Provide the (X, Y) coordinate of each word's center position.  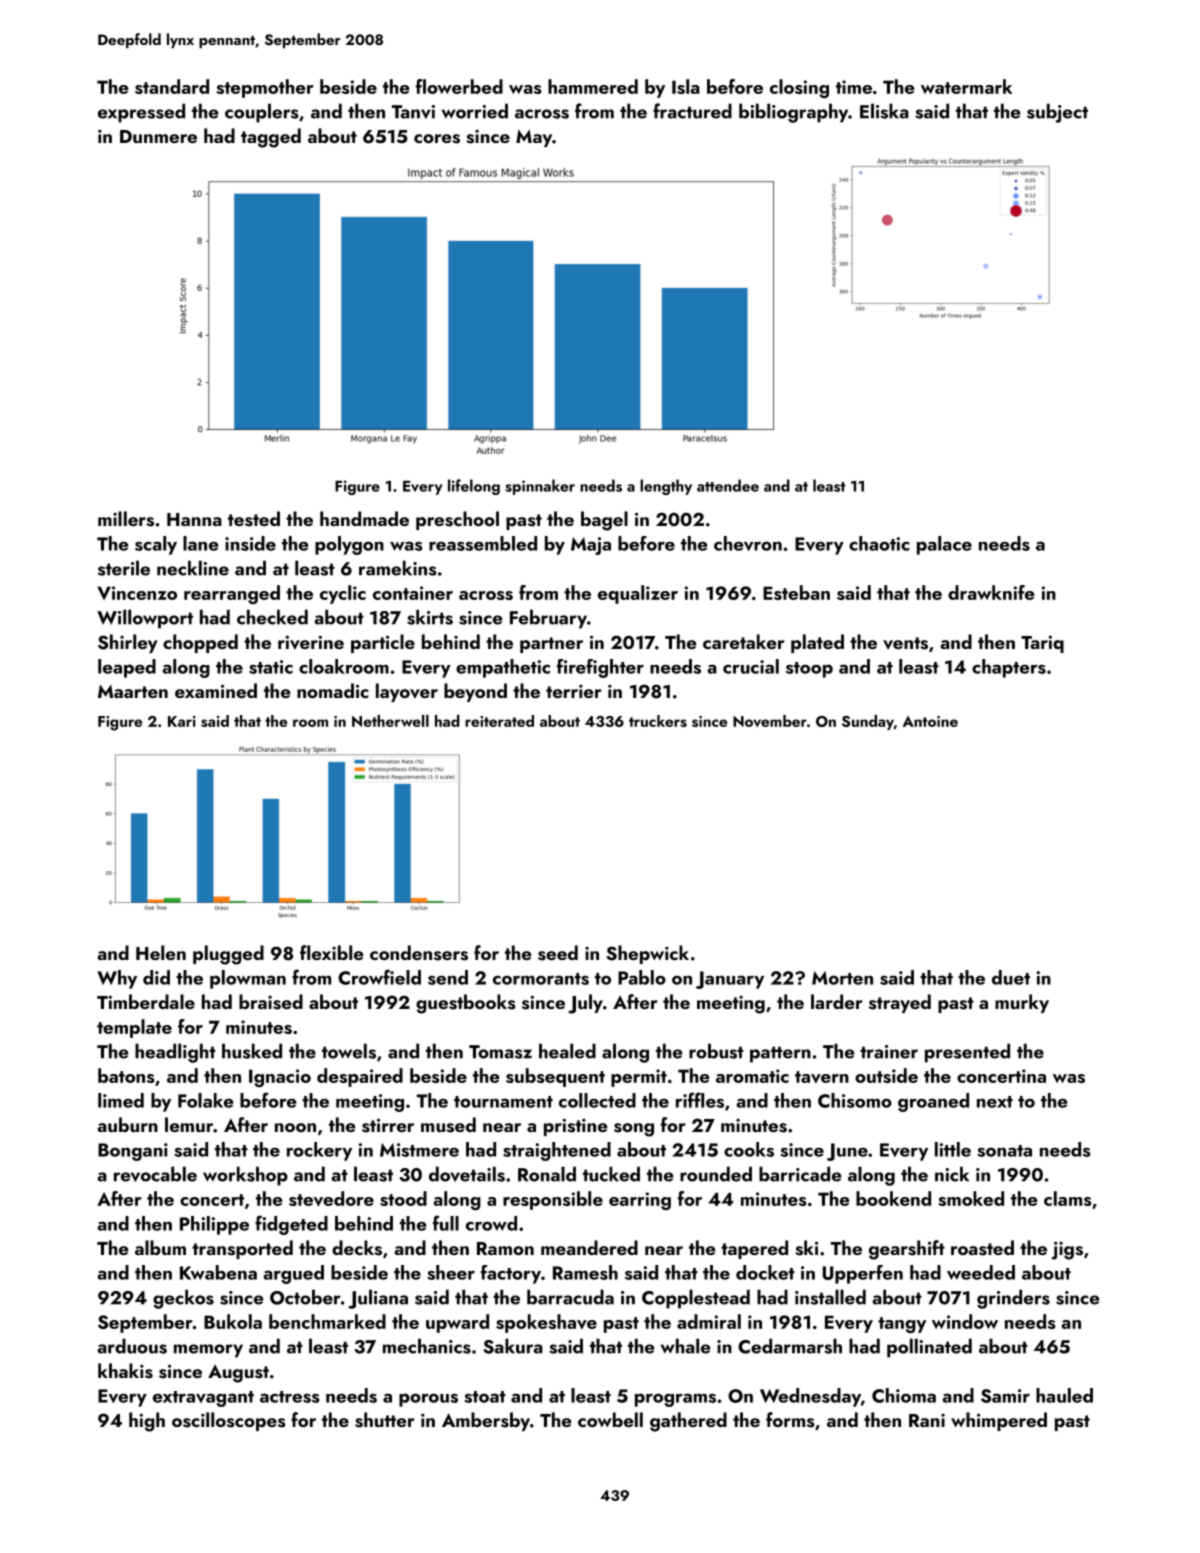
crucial (751, 666)
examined (216, 690)
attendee (728, 485)
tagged (271, 138)
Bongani (133, 1152)
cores (437, 139)
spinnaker (540, 487)
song (634, 1130)
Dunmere (158, 136)
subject (1057, 113)
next (995, 1102)
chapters (1009, 668)
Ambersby (486, 1421)
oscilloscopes (229, 1421)
